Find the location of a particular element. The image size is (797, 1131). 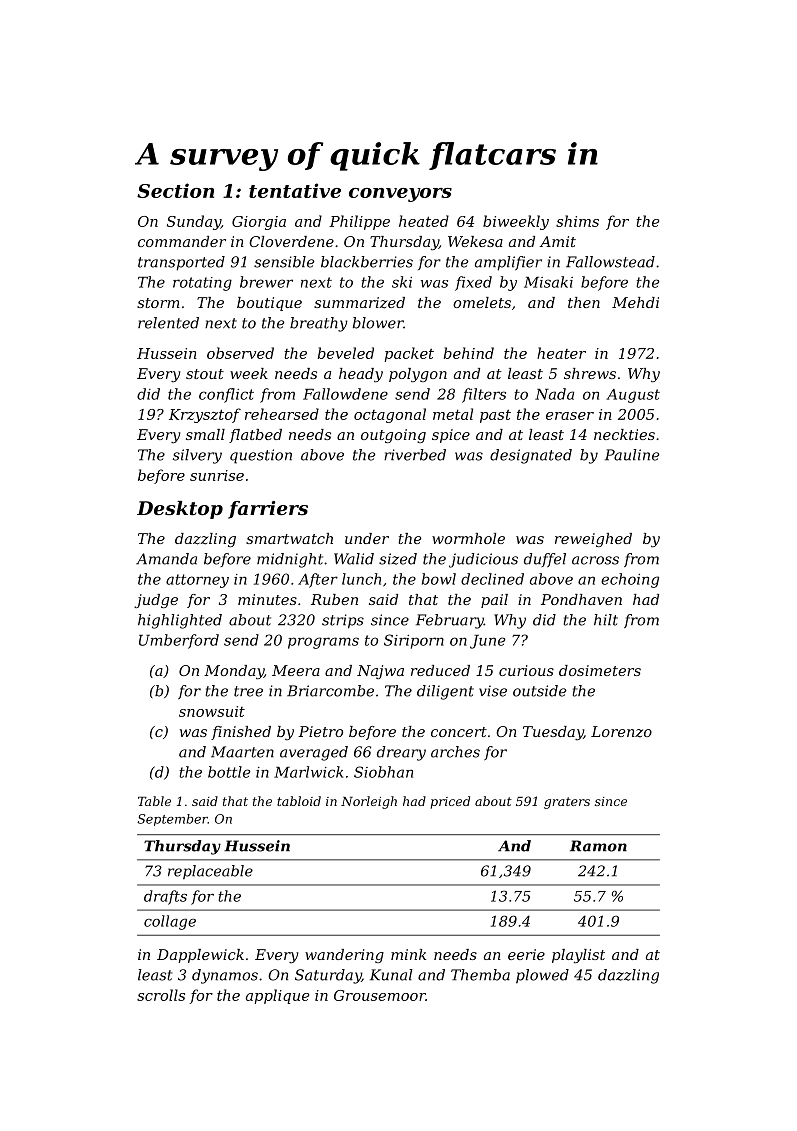

conveyors is located at coordinates (400, 195).
